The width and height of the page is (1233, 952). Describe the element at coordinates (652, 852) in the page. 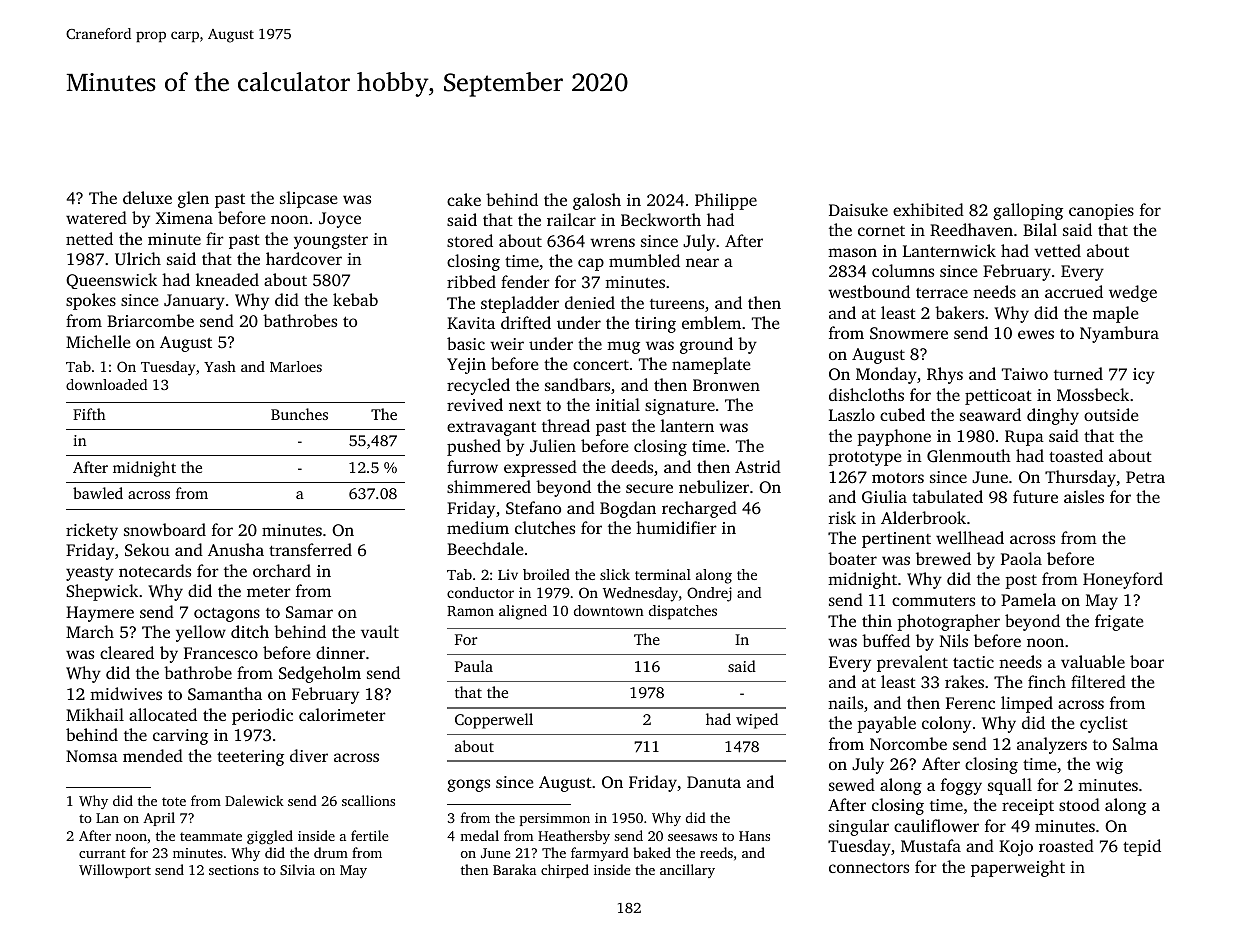

I see `baked` at that location.
